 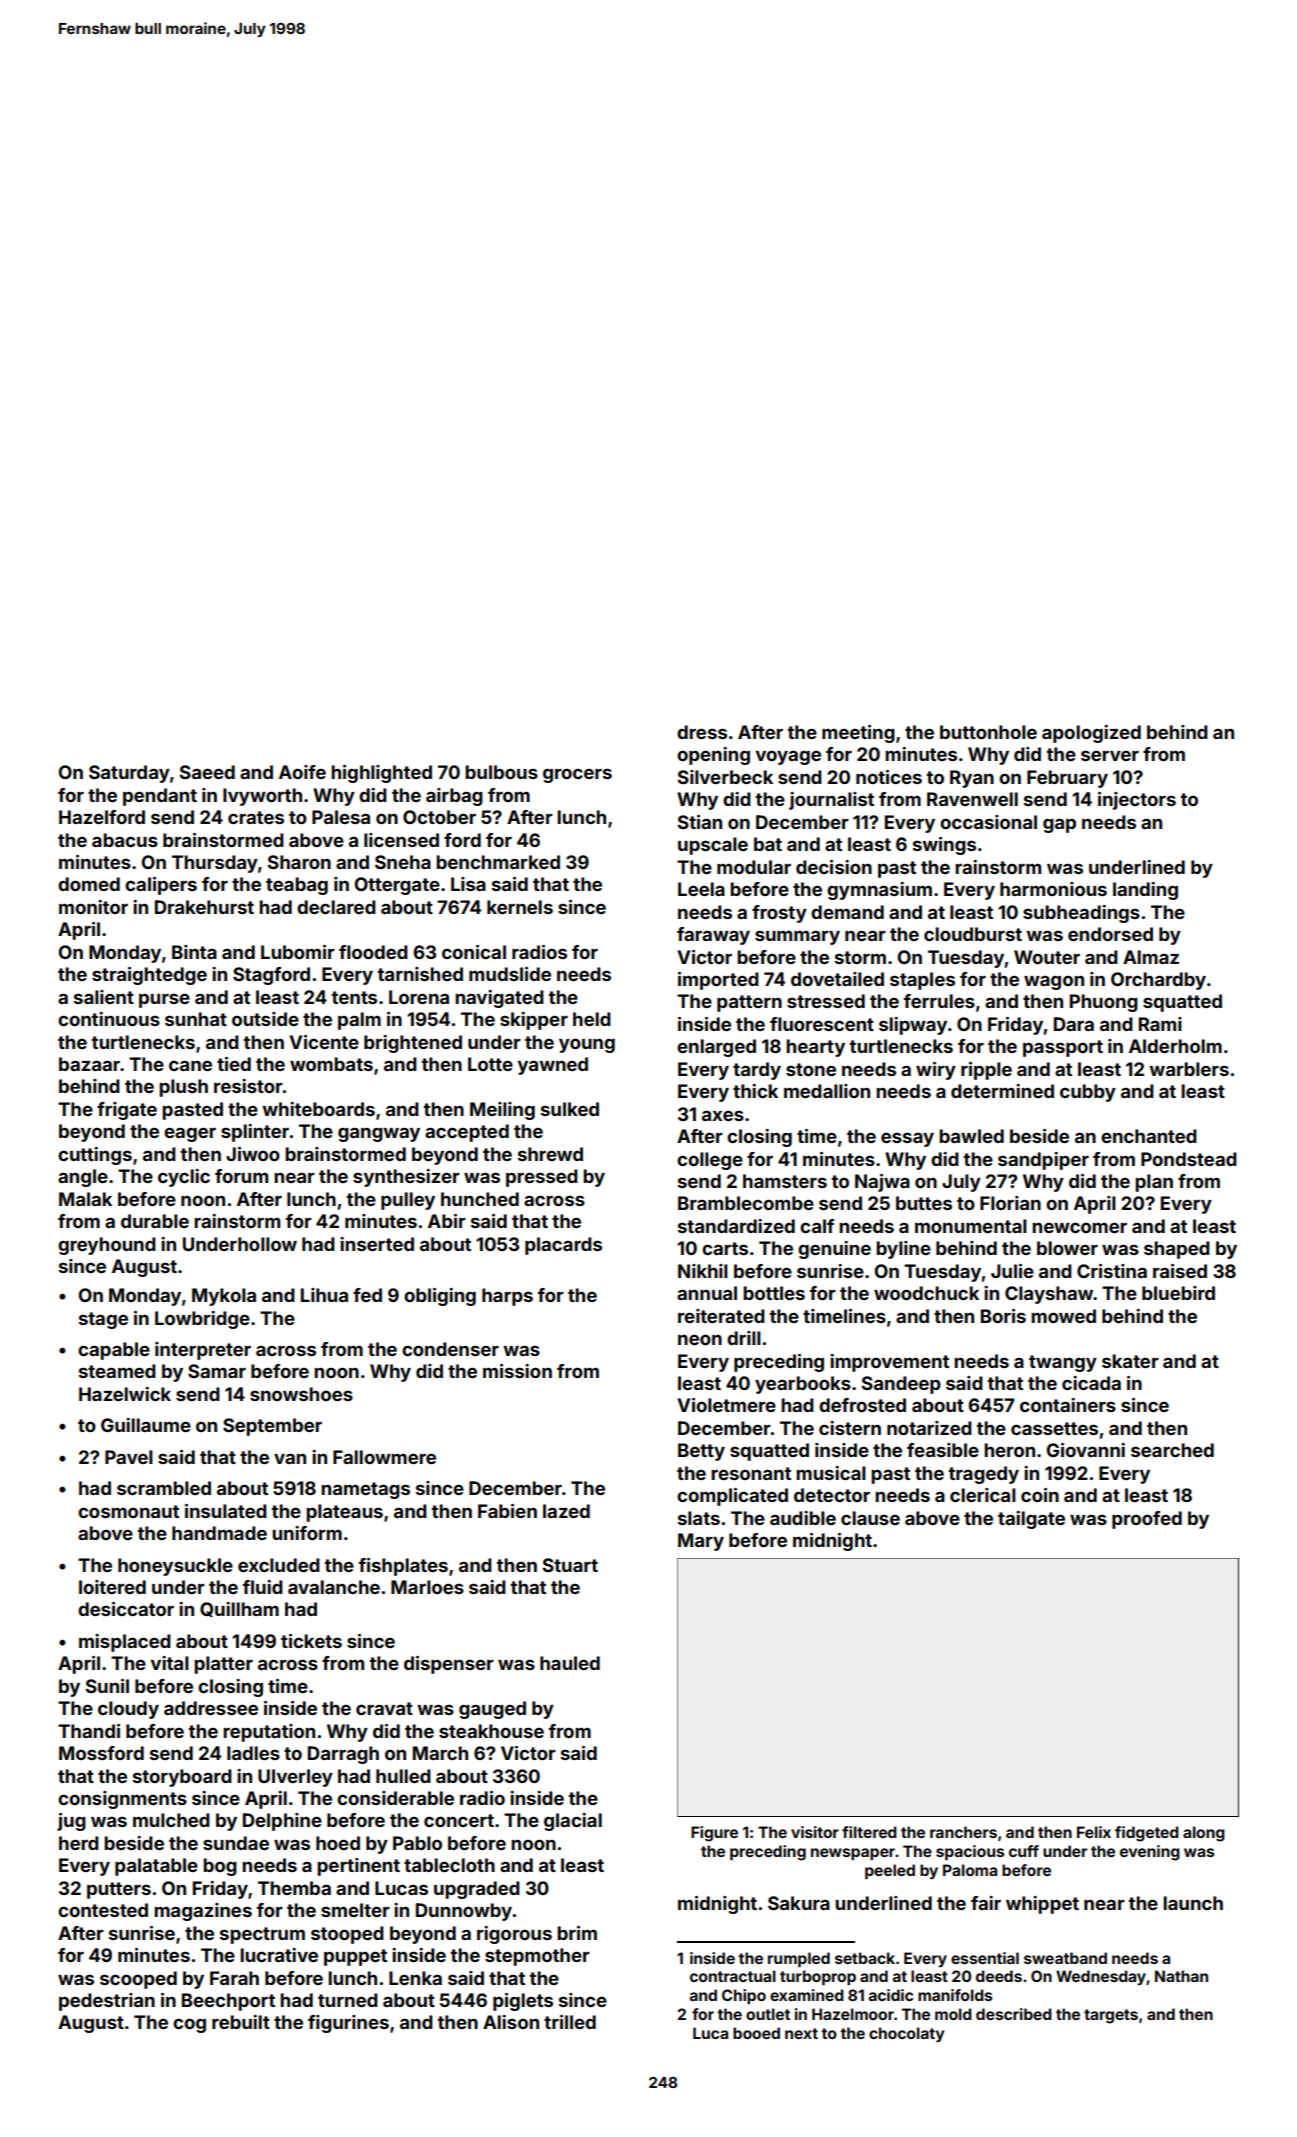 I want to click on bulbous, so click(x=501, y=772).
